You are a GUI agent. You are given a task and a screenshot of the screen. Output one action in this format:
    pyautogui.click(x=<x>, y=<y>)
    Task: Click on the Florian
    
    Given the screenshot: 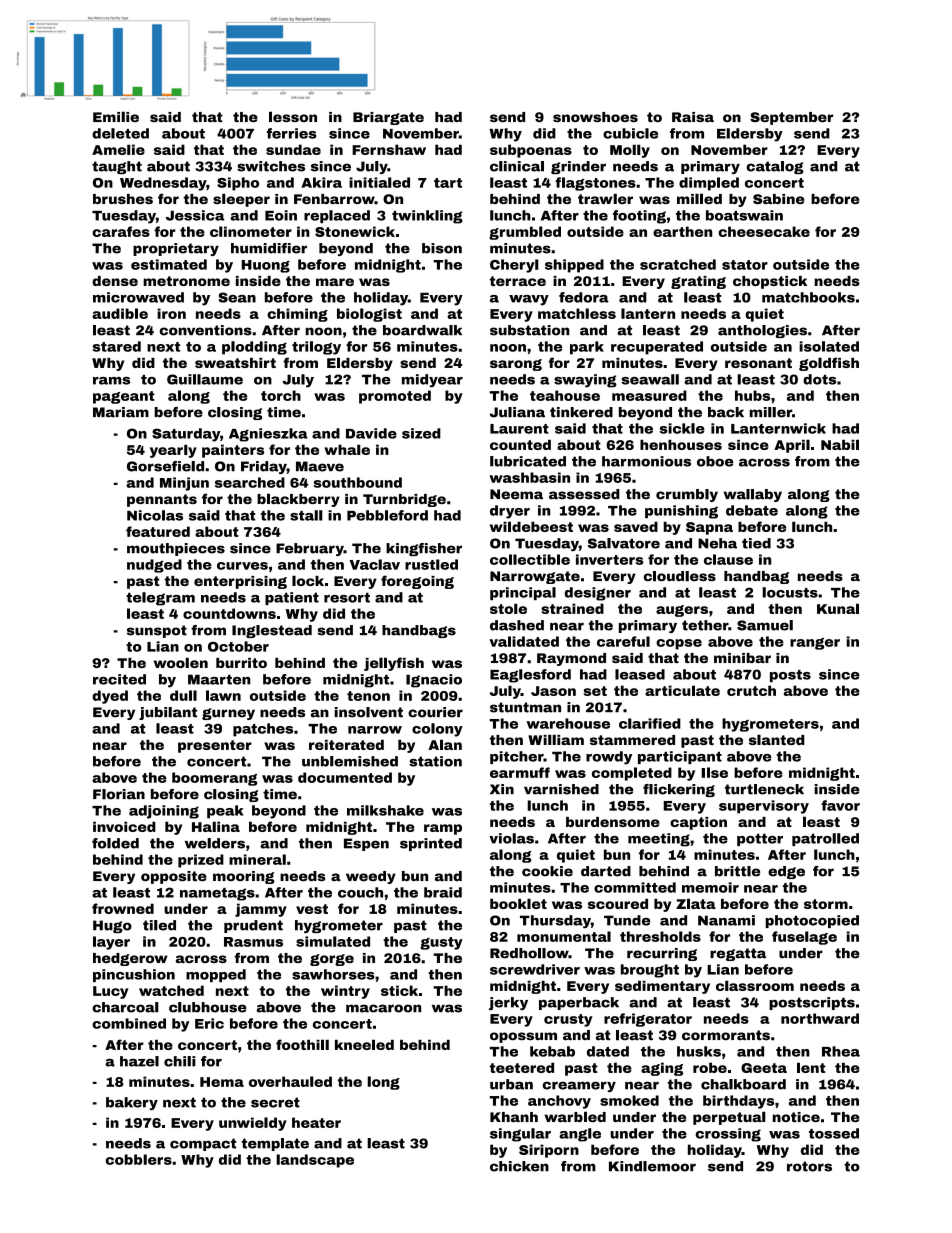 What is the action you would take?
    pyautogui.click(x=119, y=794)
